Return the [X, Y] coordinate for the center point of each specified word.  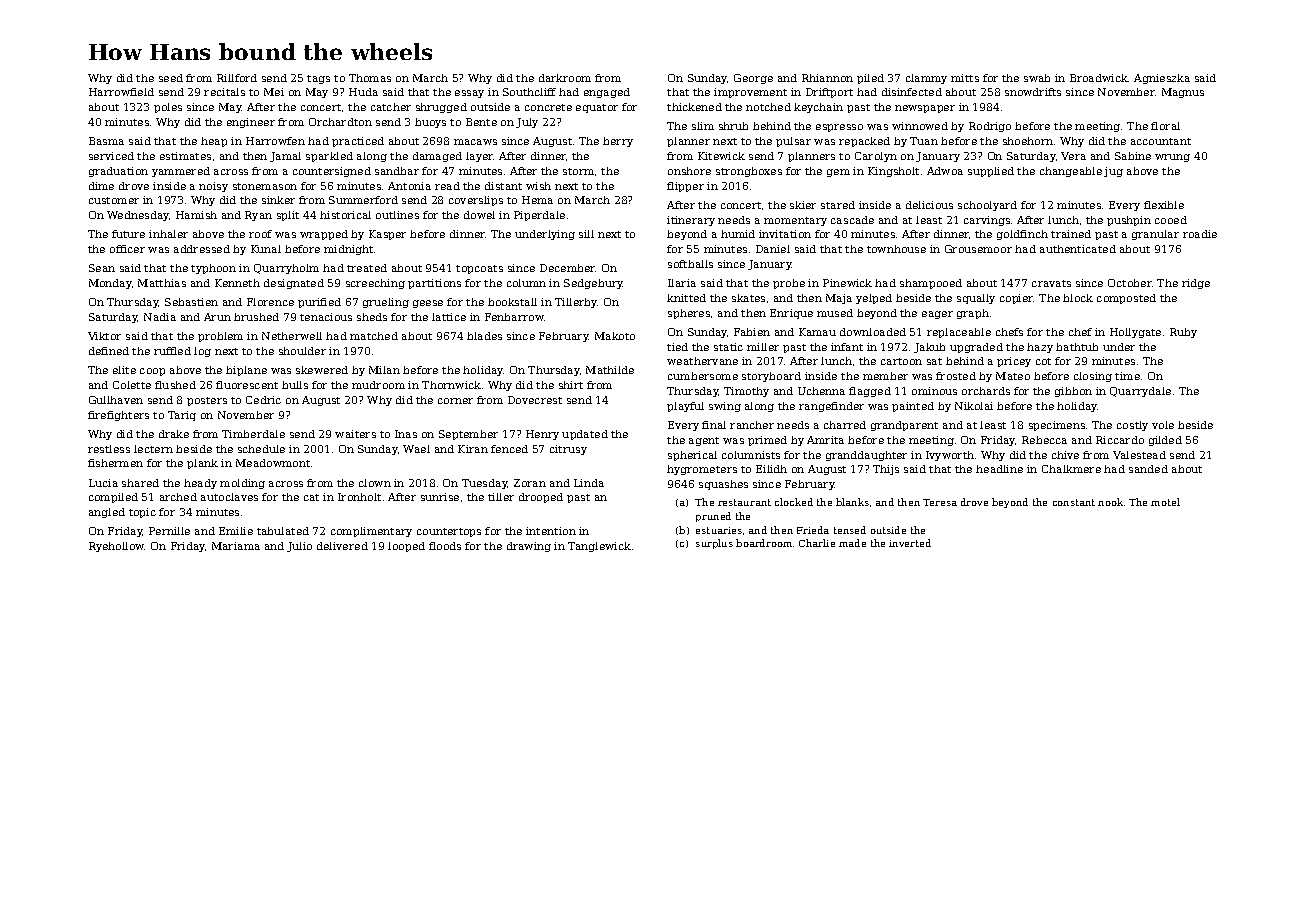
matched [374, 336]
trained [1071, 234]
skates [748, 298]
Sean [102, 268]
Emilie [236, 531]
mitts [965, 78]
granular [1155, 235]
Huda [363, 92]
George [753, 79]
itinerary [691, 221]
